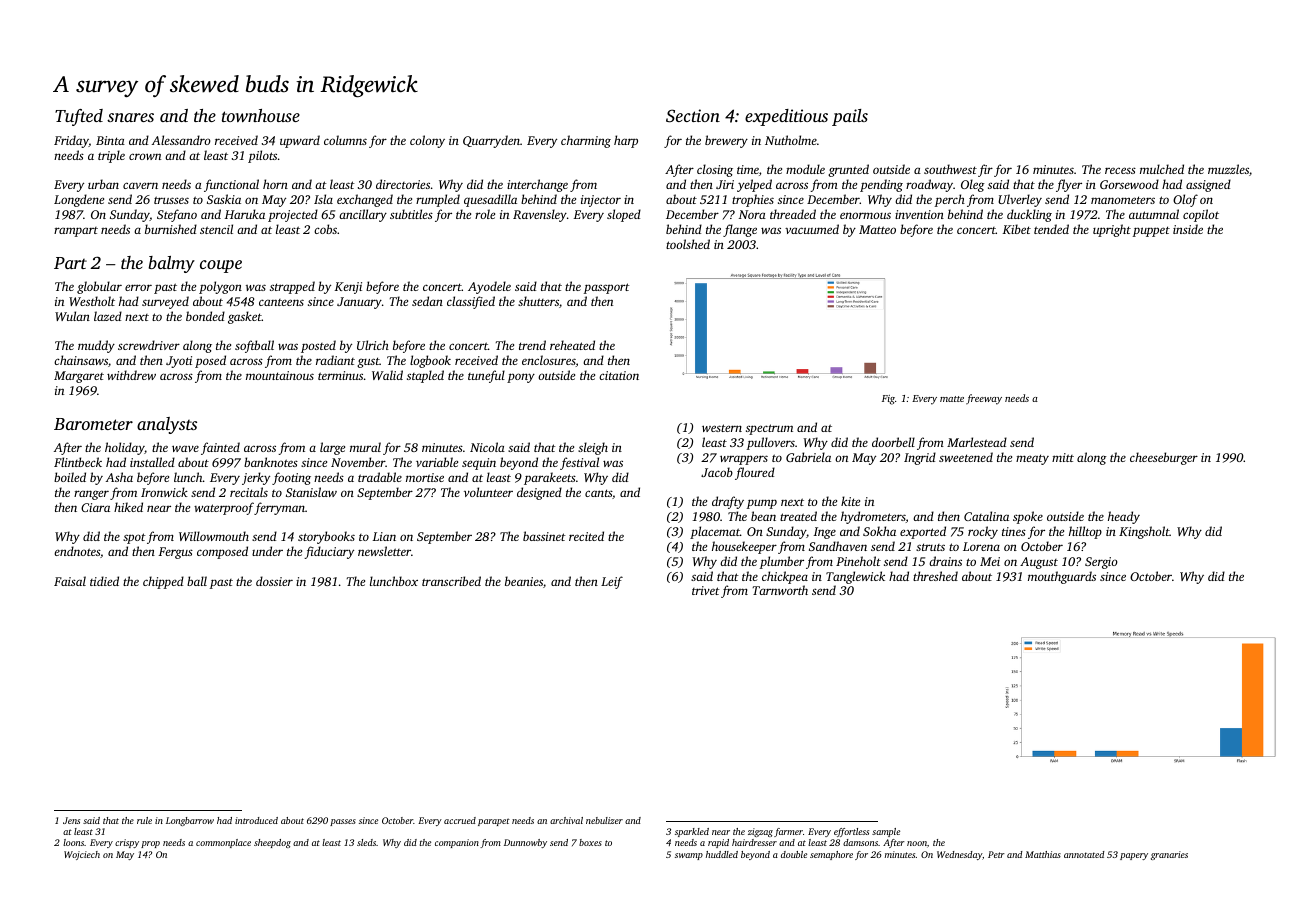 The width and height of the screenshot is (1308, 924). I want to click on papery, so click(1134, 856).
